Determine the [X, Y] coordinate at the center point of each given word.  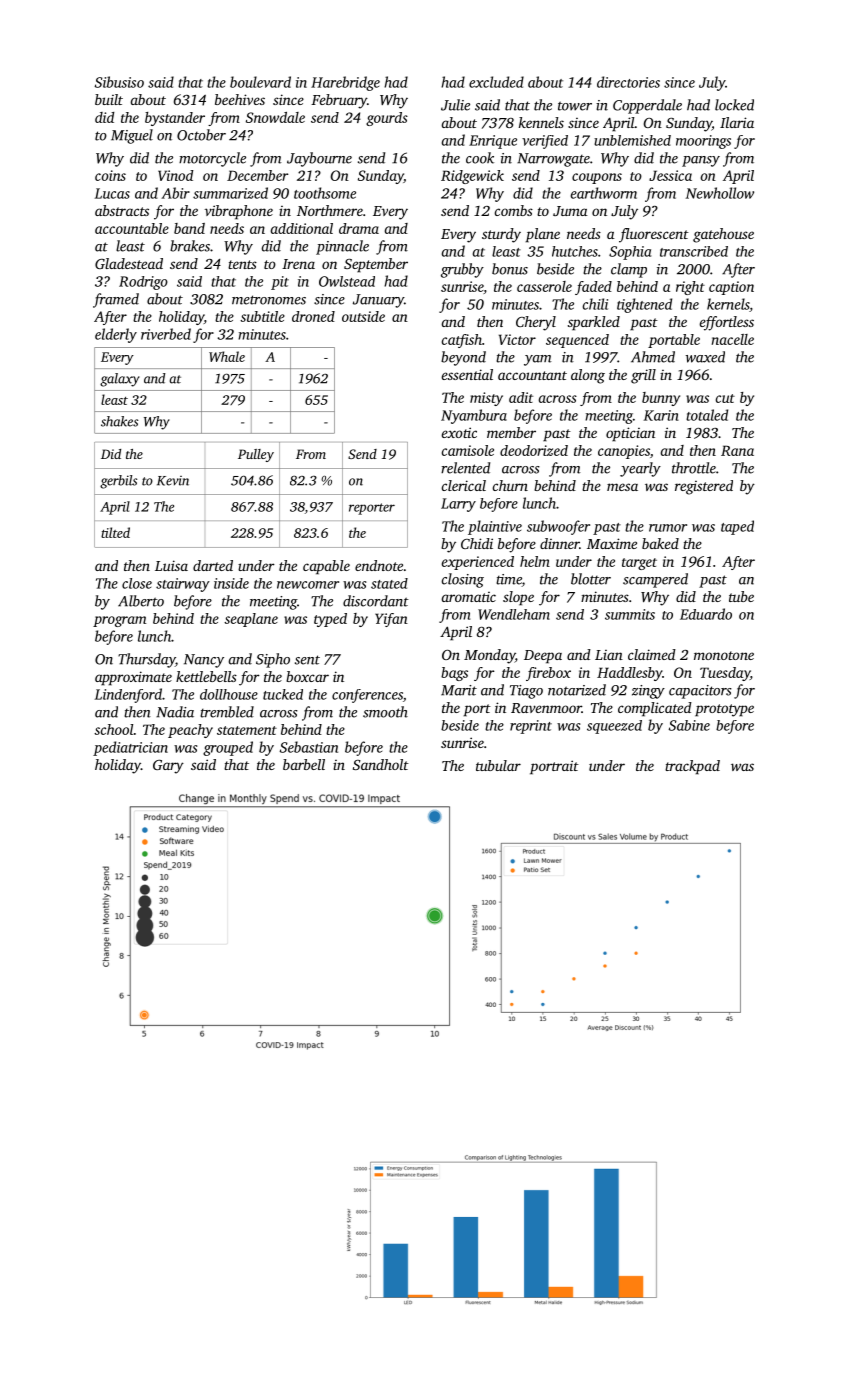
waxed [705, 357]
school [114, 729]
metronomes [269, 300]
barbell [304, 764]
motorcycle [212, 159]
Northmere [330, 210]
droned [313, 316]
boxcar [307, 676]
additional [302, 228]
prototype [724, 710]
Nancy [204, 661]
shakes [119, 421]
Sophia [630, 253]
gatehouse [723, 235]
